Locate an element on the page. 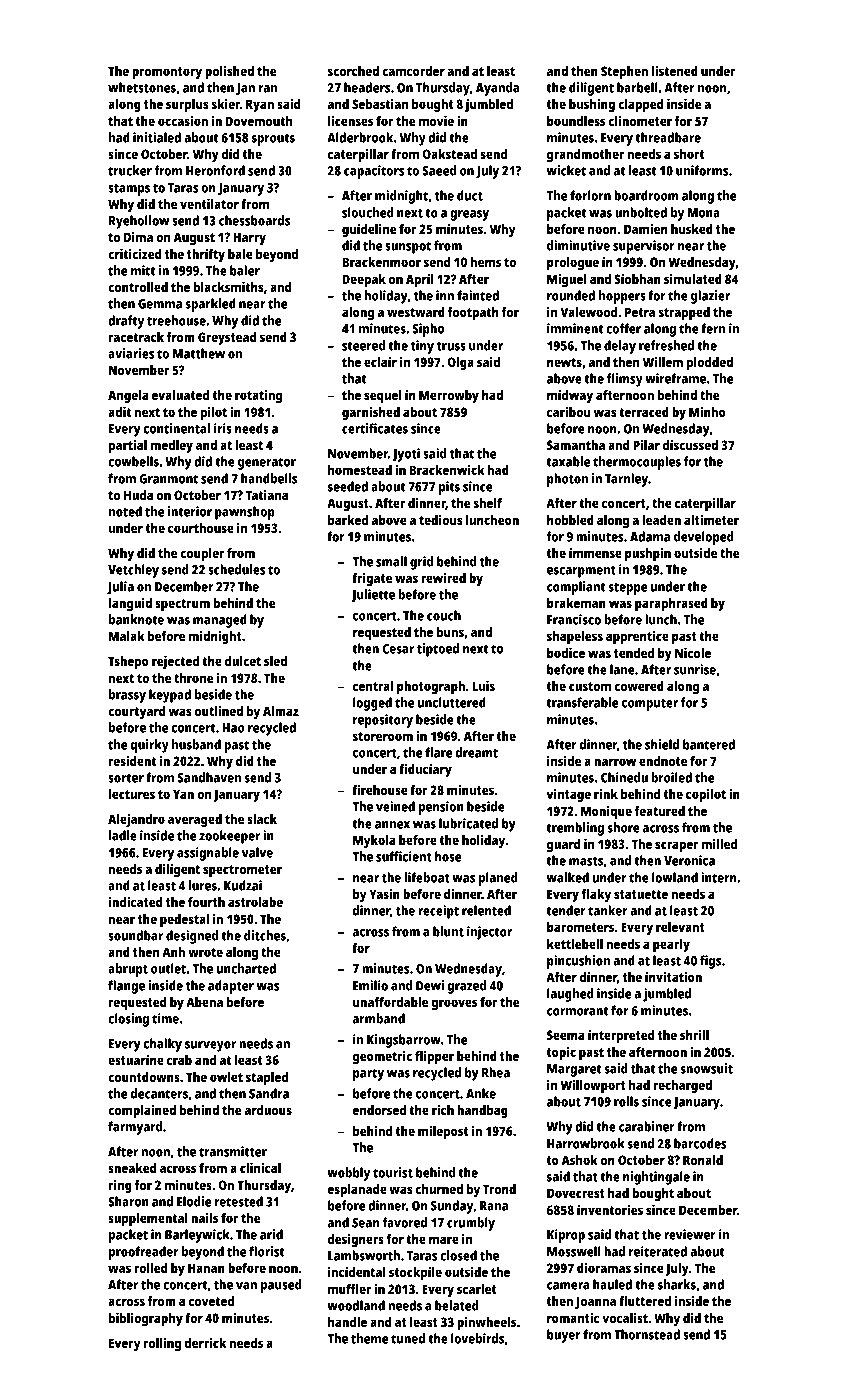  lovebirds is located at coordinates (477, 1338).
